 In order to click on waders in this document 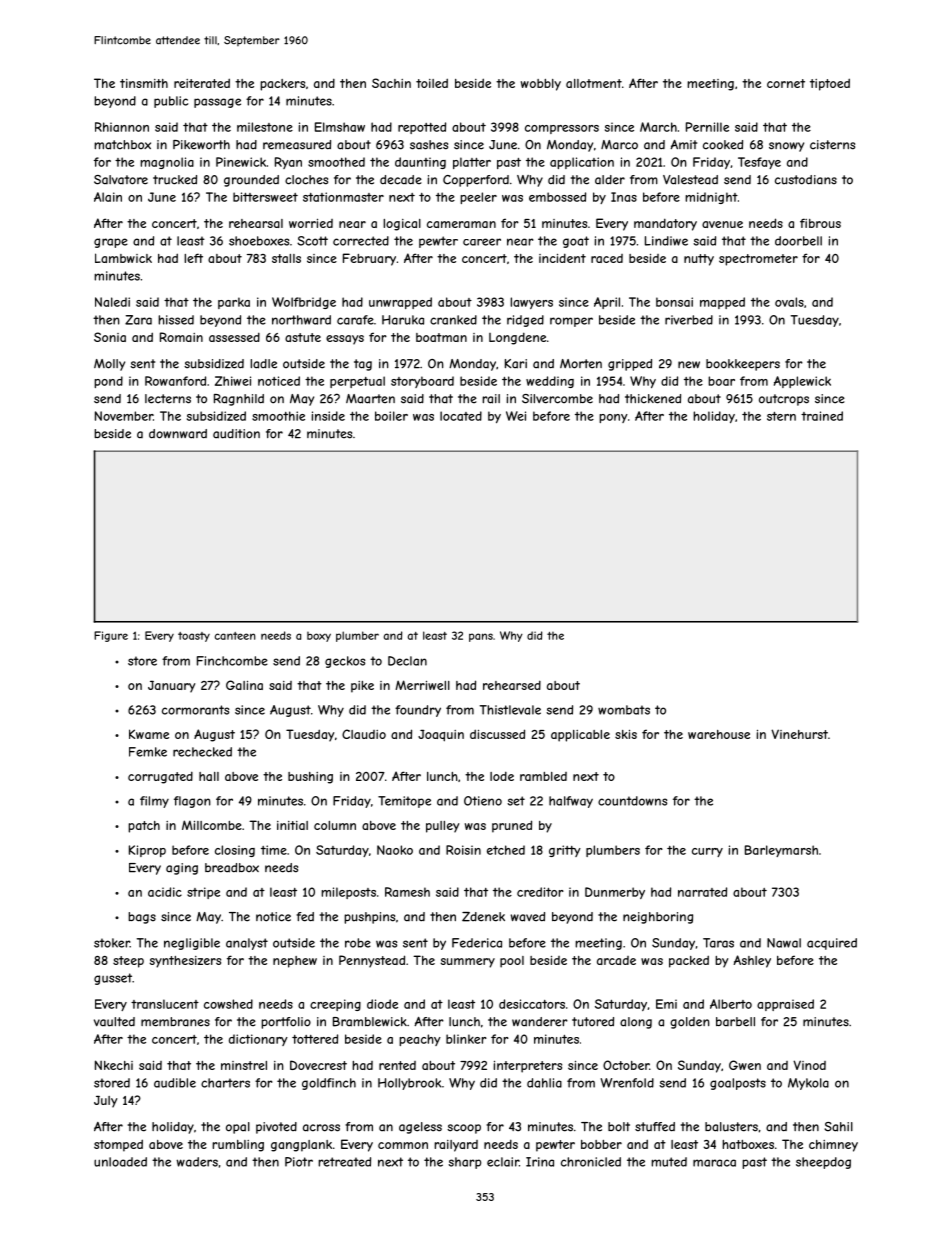, I will do `click(197, 1162)`.
